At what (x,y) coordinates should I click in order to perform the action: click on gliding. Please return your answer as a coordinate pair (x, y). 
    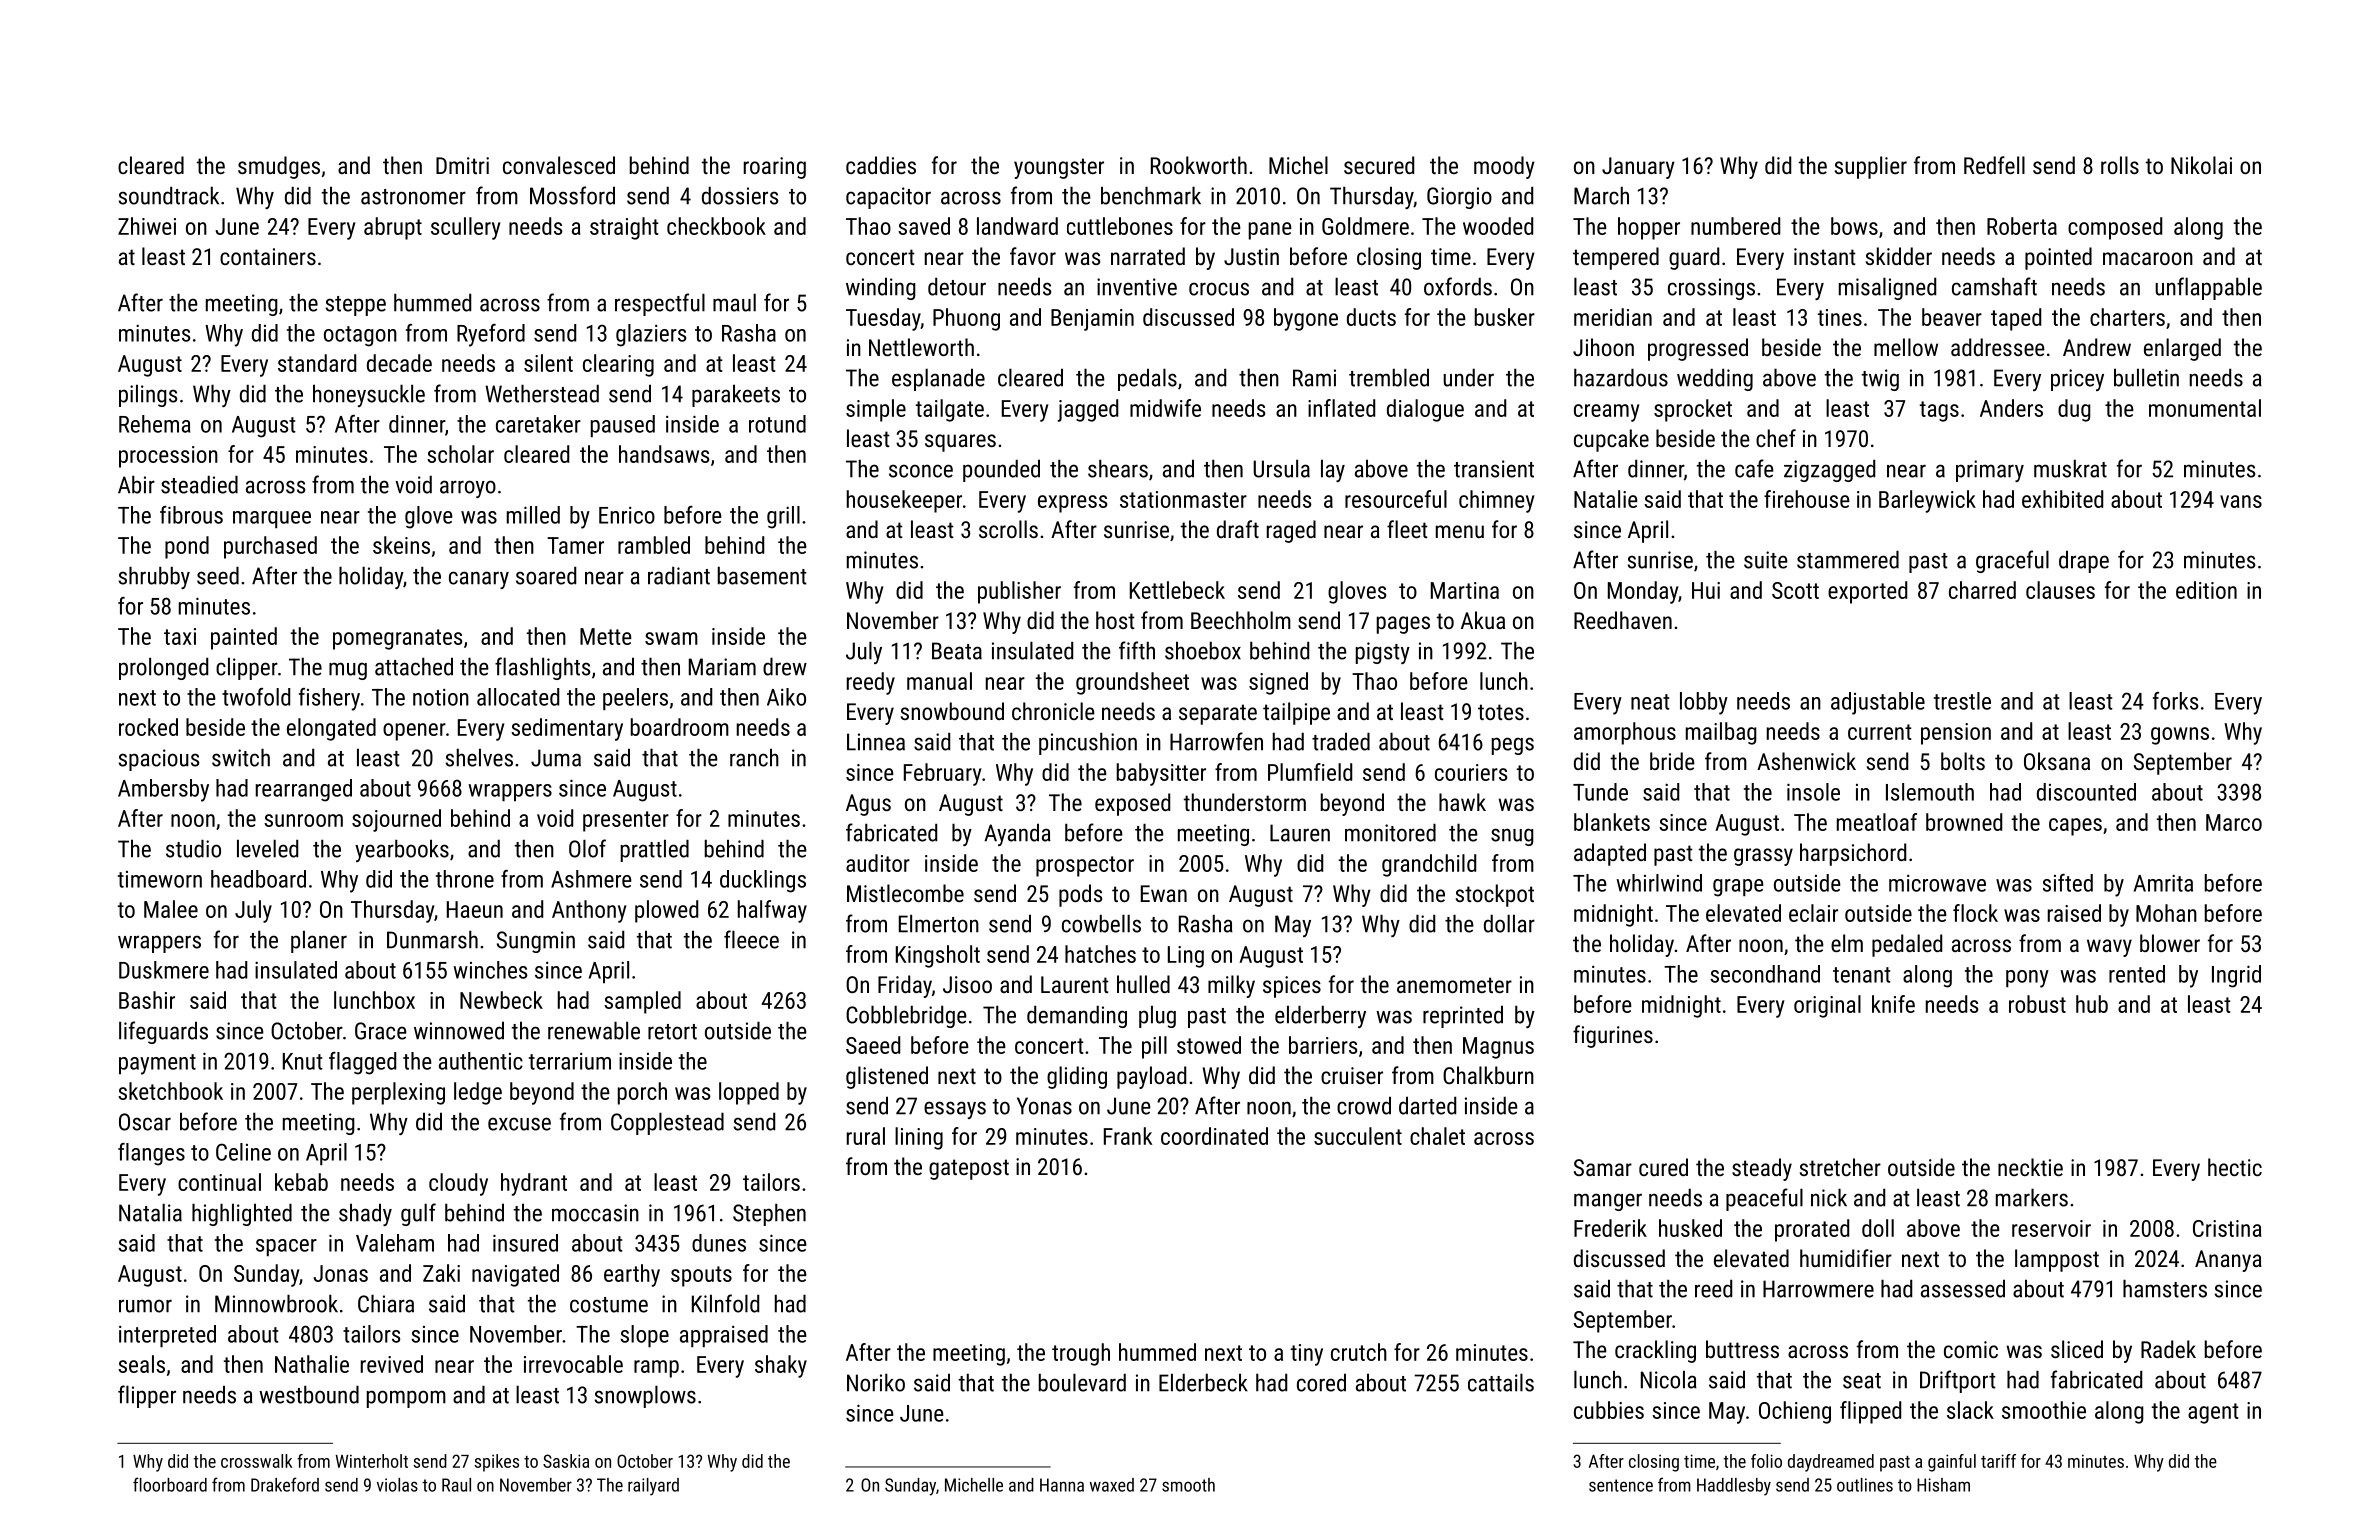
    Looking at the image, I should click on (1077, 1077).
